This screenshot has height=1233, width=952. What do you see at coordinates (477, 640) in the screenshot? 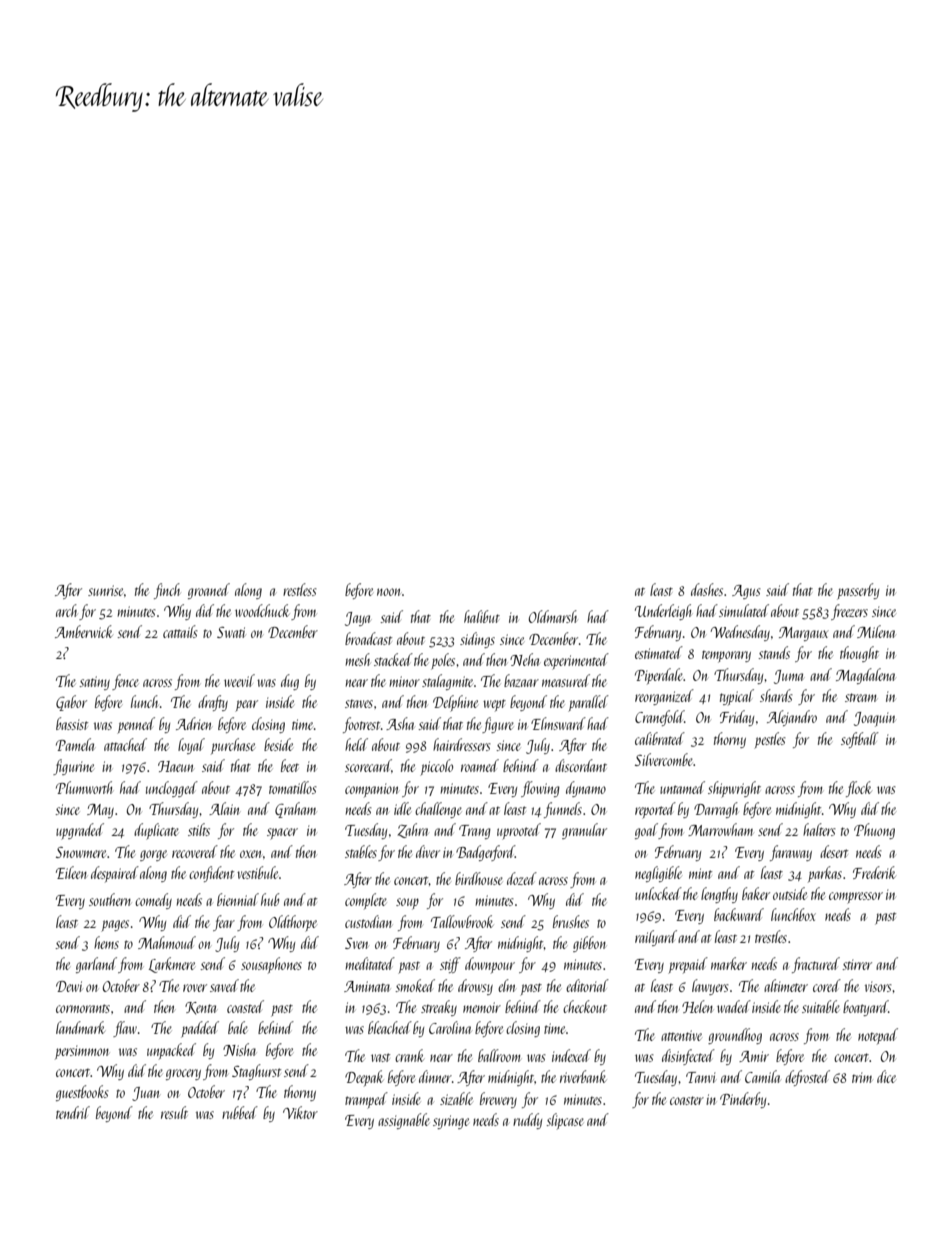
I see `sidings` at bounding box center [477, 640].
